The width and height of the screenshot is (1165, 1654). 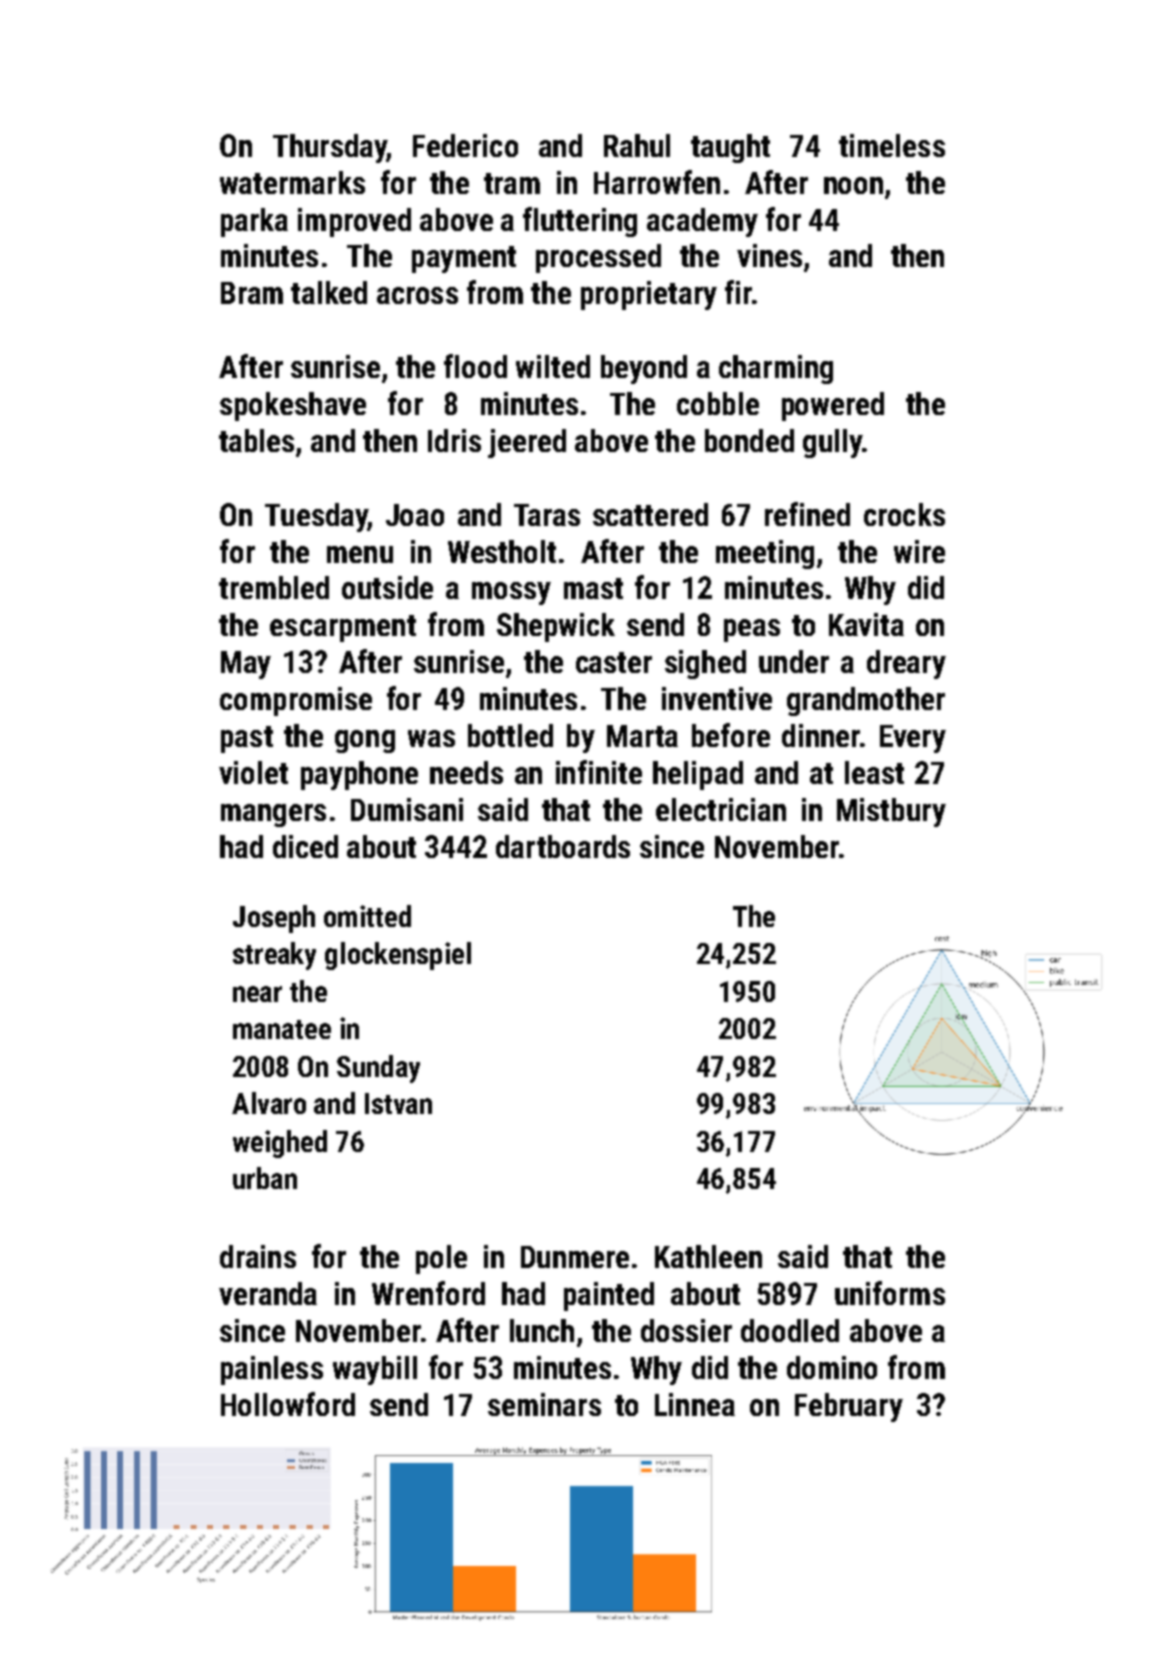 What do you see at coordinates (441, 1259) in the screenshot?
I see `pole` at bounding box center [441, 1259].
